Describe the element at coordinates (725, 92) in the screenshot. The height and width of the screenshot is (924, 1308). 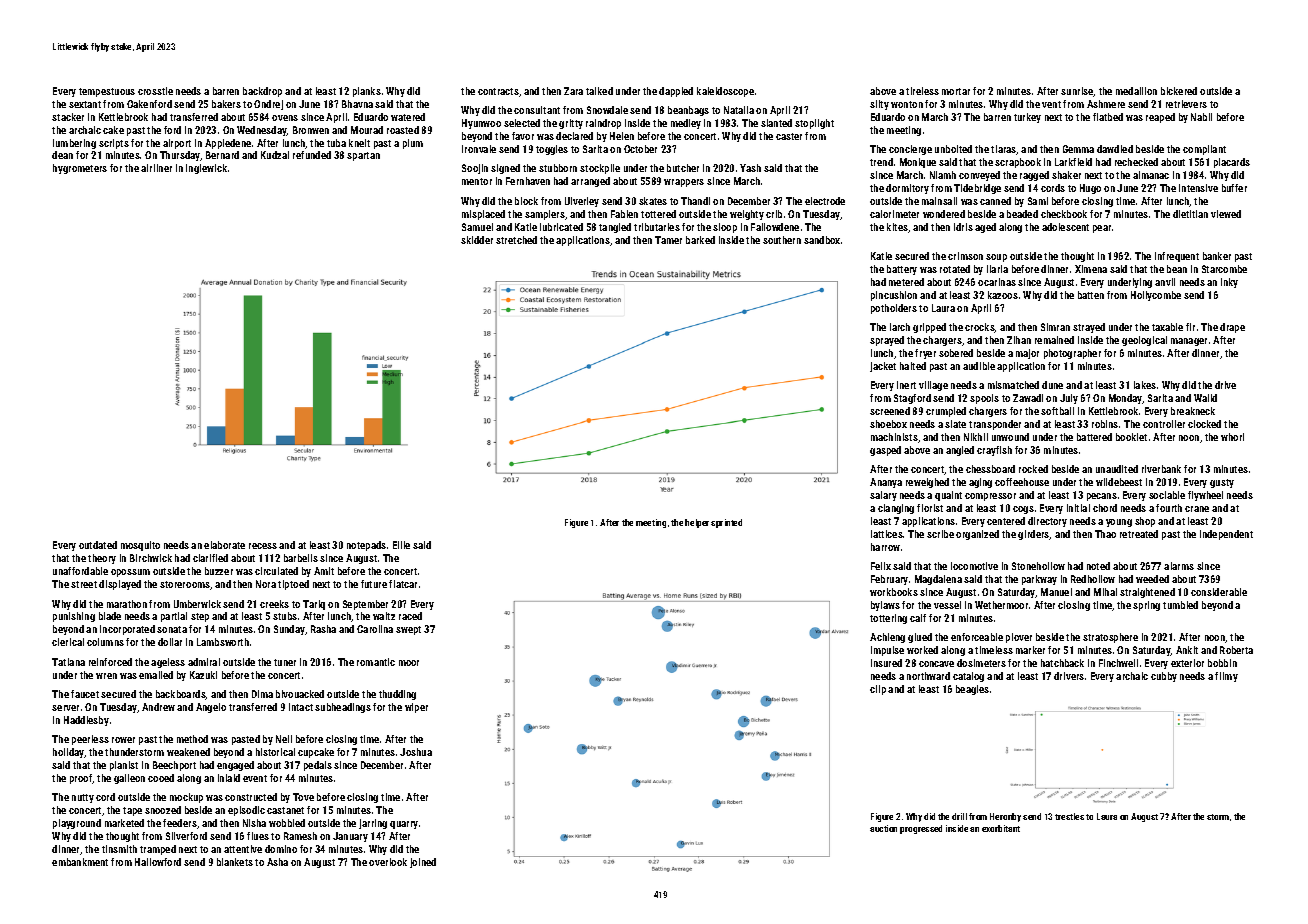
I see `kaleidoscope` at that location.
